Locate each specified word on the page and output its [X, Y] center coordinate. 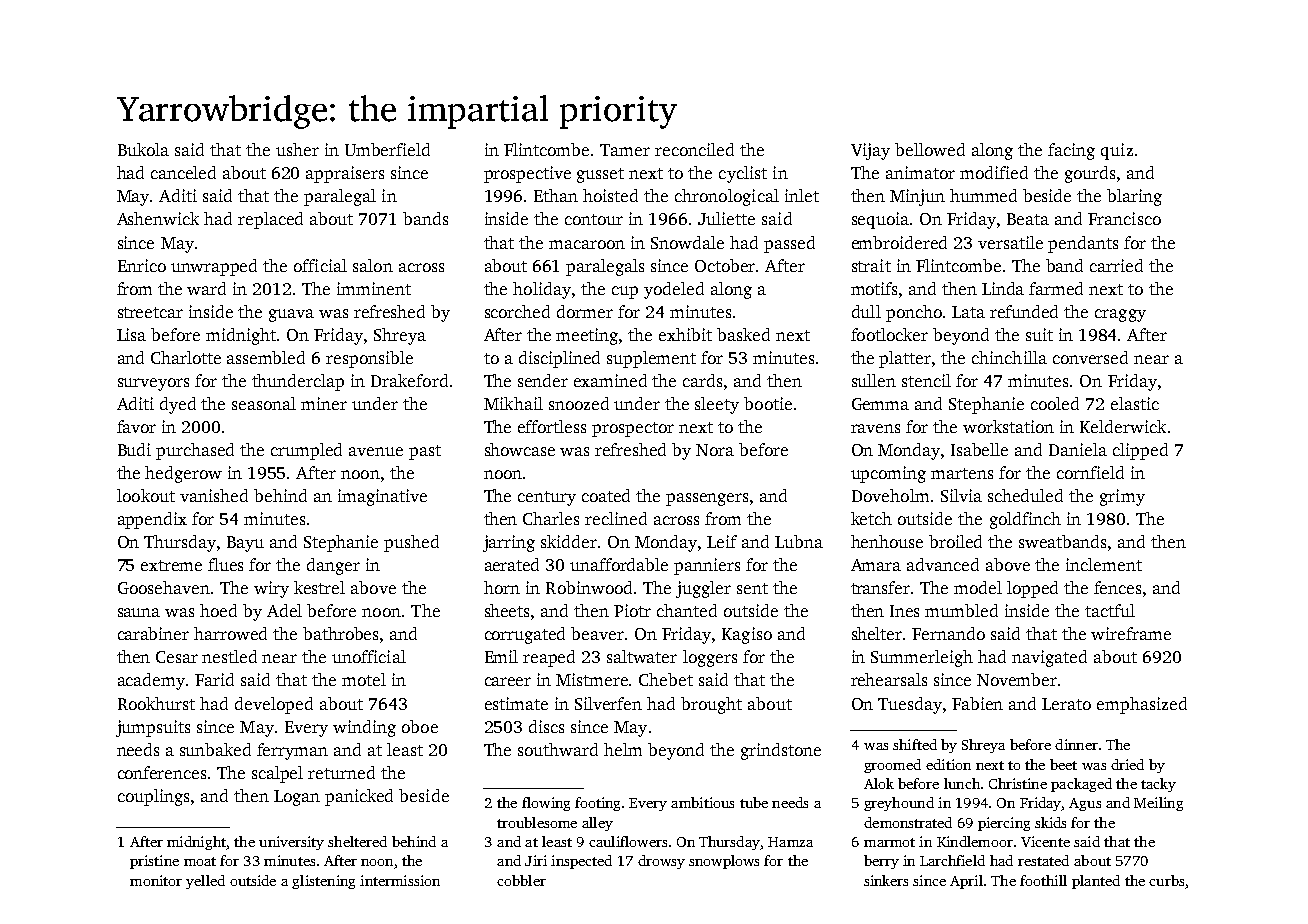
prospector [633, 429]
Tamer [625, 150]
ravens [875, 428]
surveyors [153, 384]
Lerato [1066, 704]
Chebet [666, 679]
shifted [915, 744]
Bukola [143, 149]
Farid [214, 679]
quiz [1117, 151]
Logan [297, 798]
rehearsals [889, 679]
